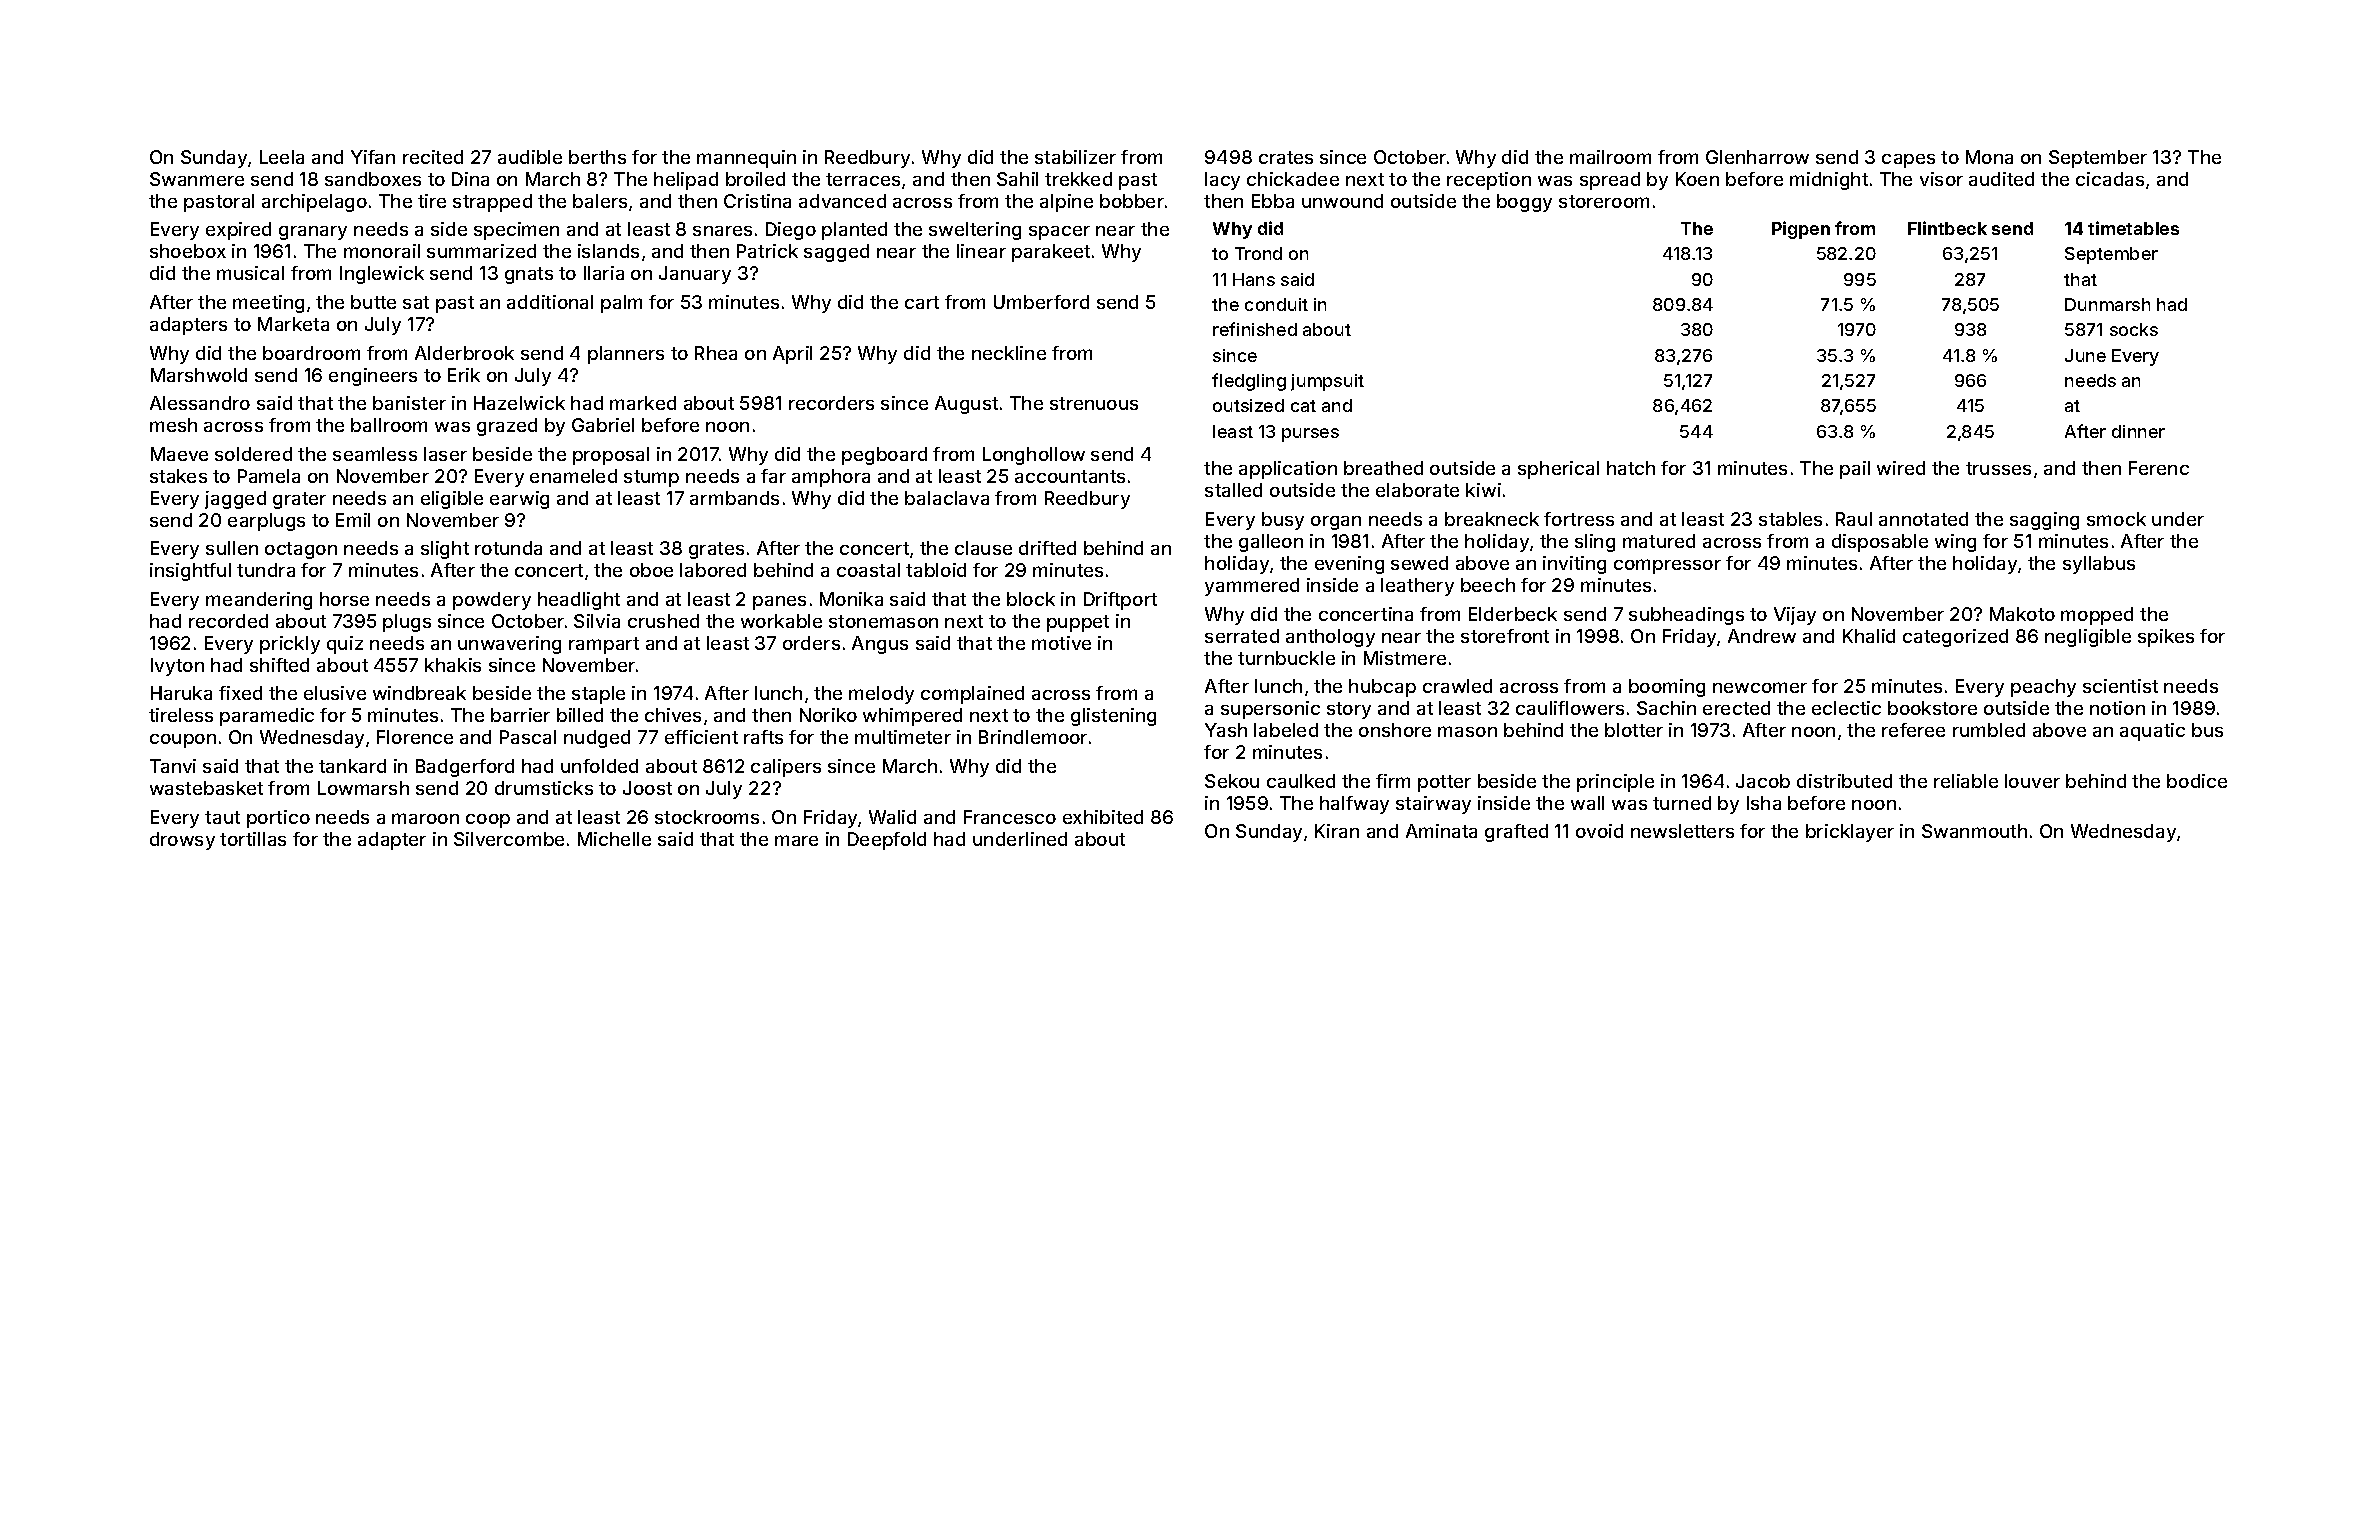  Describe the element at coordinates (269, 476) in the screenshot. I see `Pamela` at that location.
